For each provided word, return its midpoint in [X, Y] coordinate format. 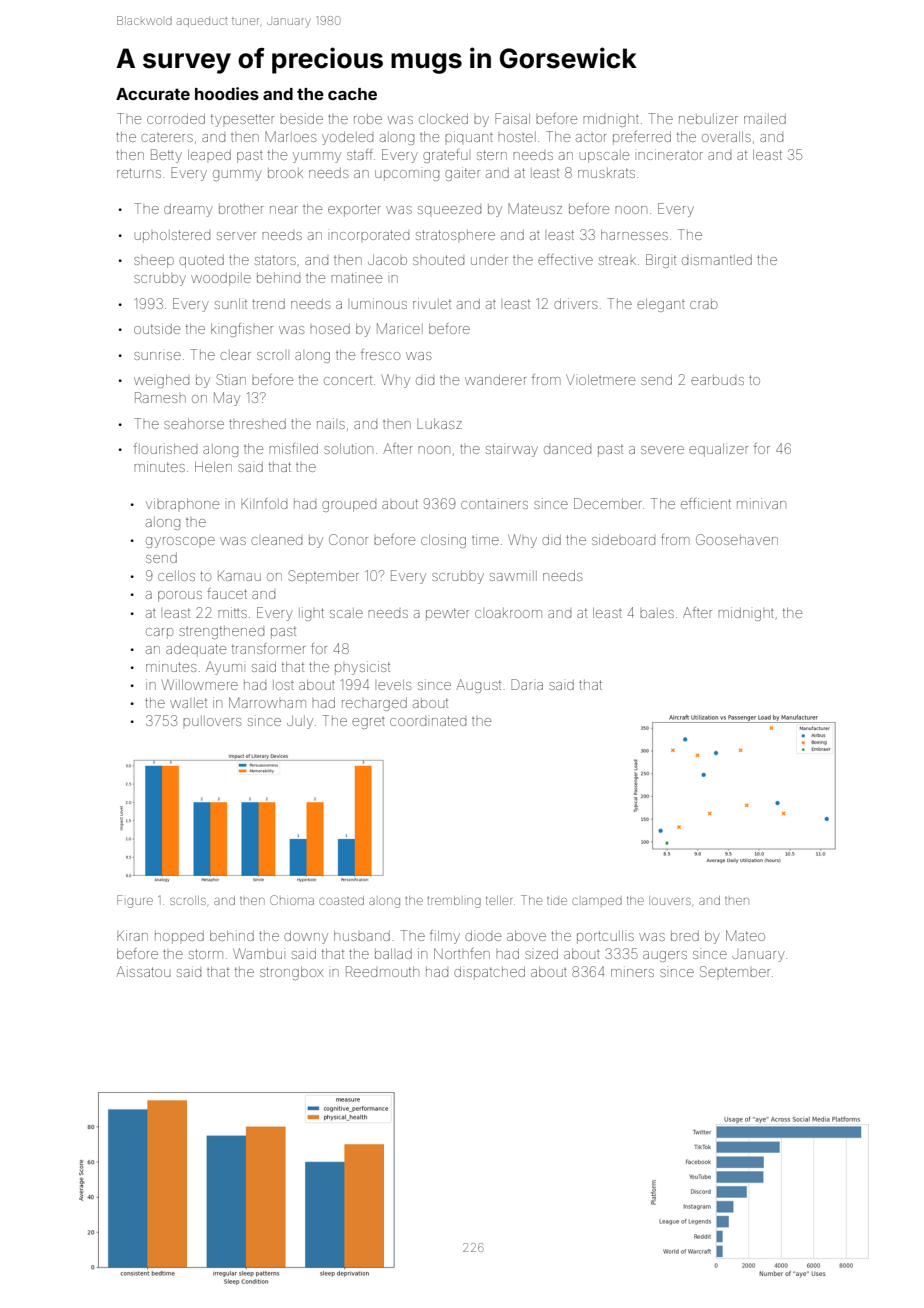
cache [352, 94]
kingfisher [242, 330]
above [526, 936]
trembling [454, 902]
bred [685, 936]
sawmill [513, 576]
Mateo [745, 935]
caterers [167, 137]
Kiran [132, 935]
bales [657, 613]
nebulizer [708, 118]
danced [567, 450]
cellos [176, 576]
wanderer [495, 380]
